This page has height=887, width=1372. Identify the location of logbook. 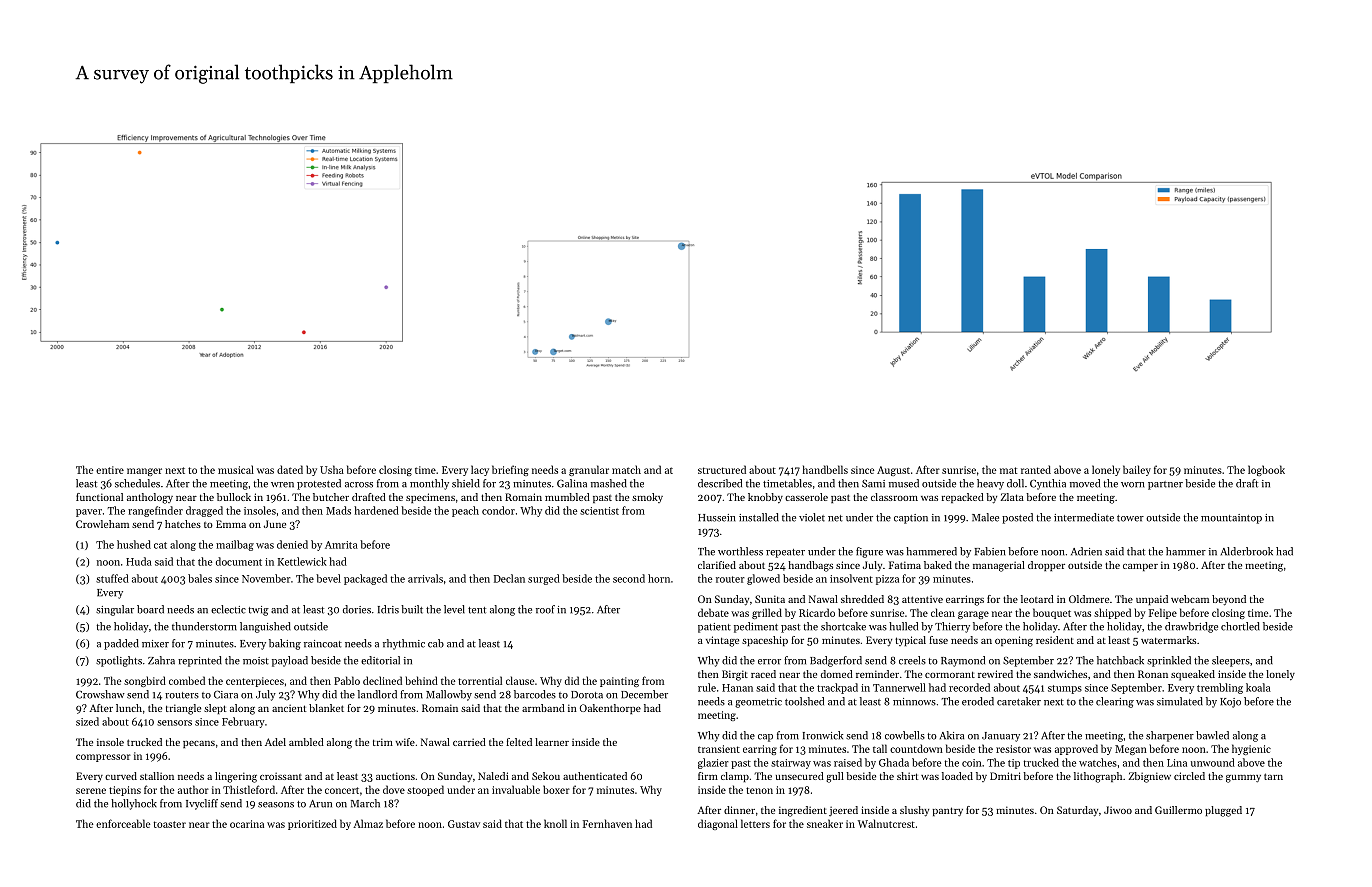
(1266, 470).
